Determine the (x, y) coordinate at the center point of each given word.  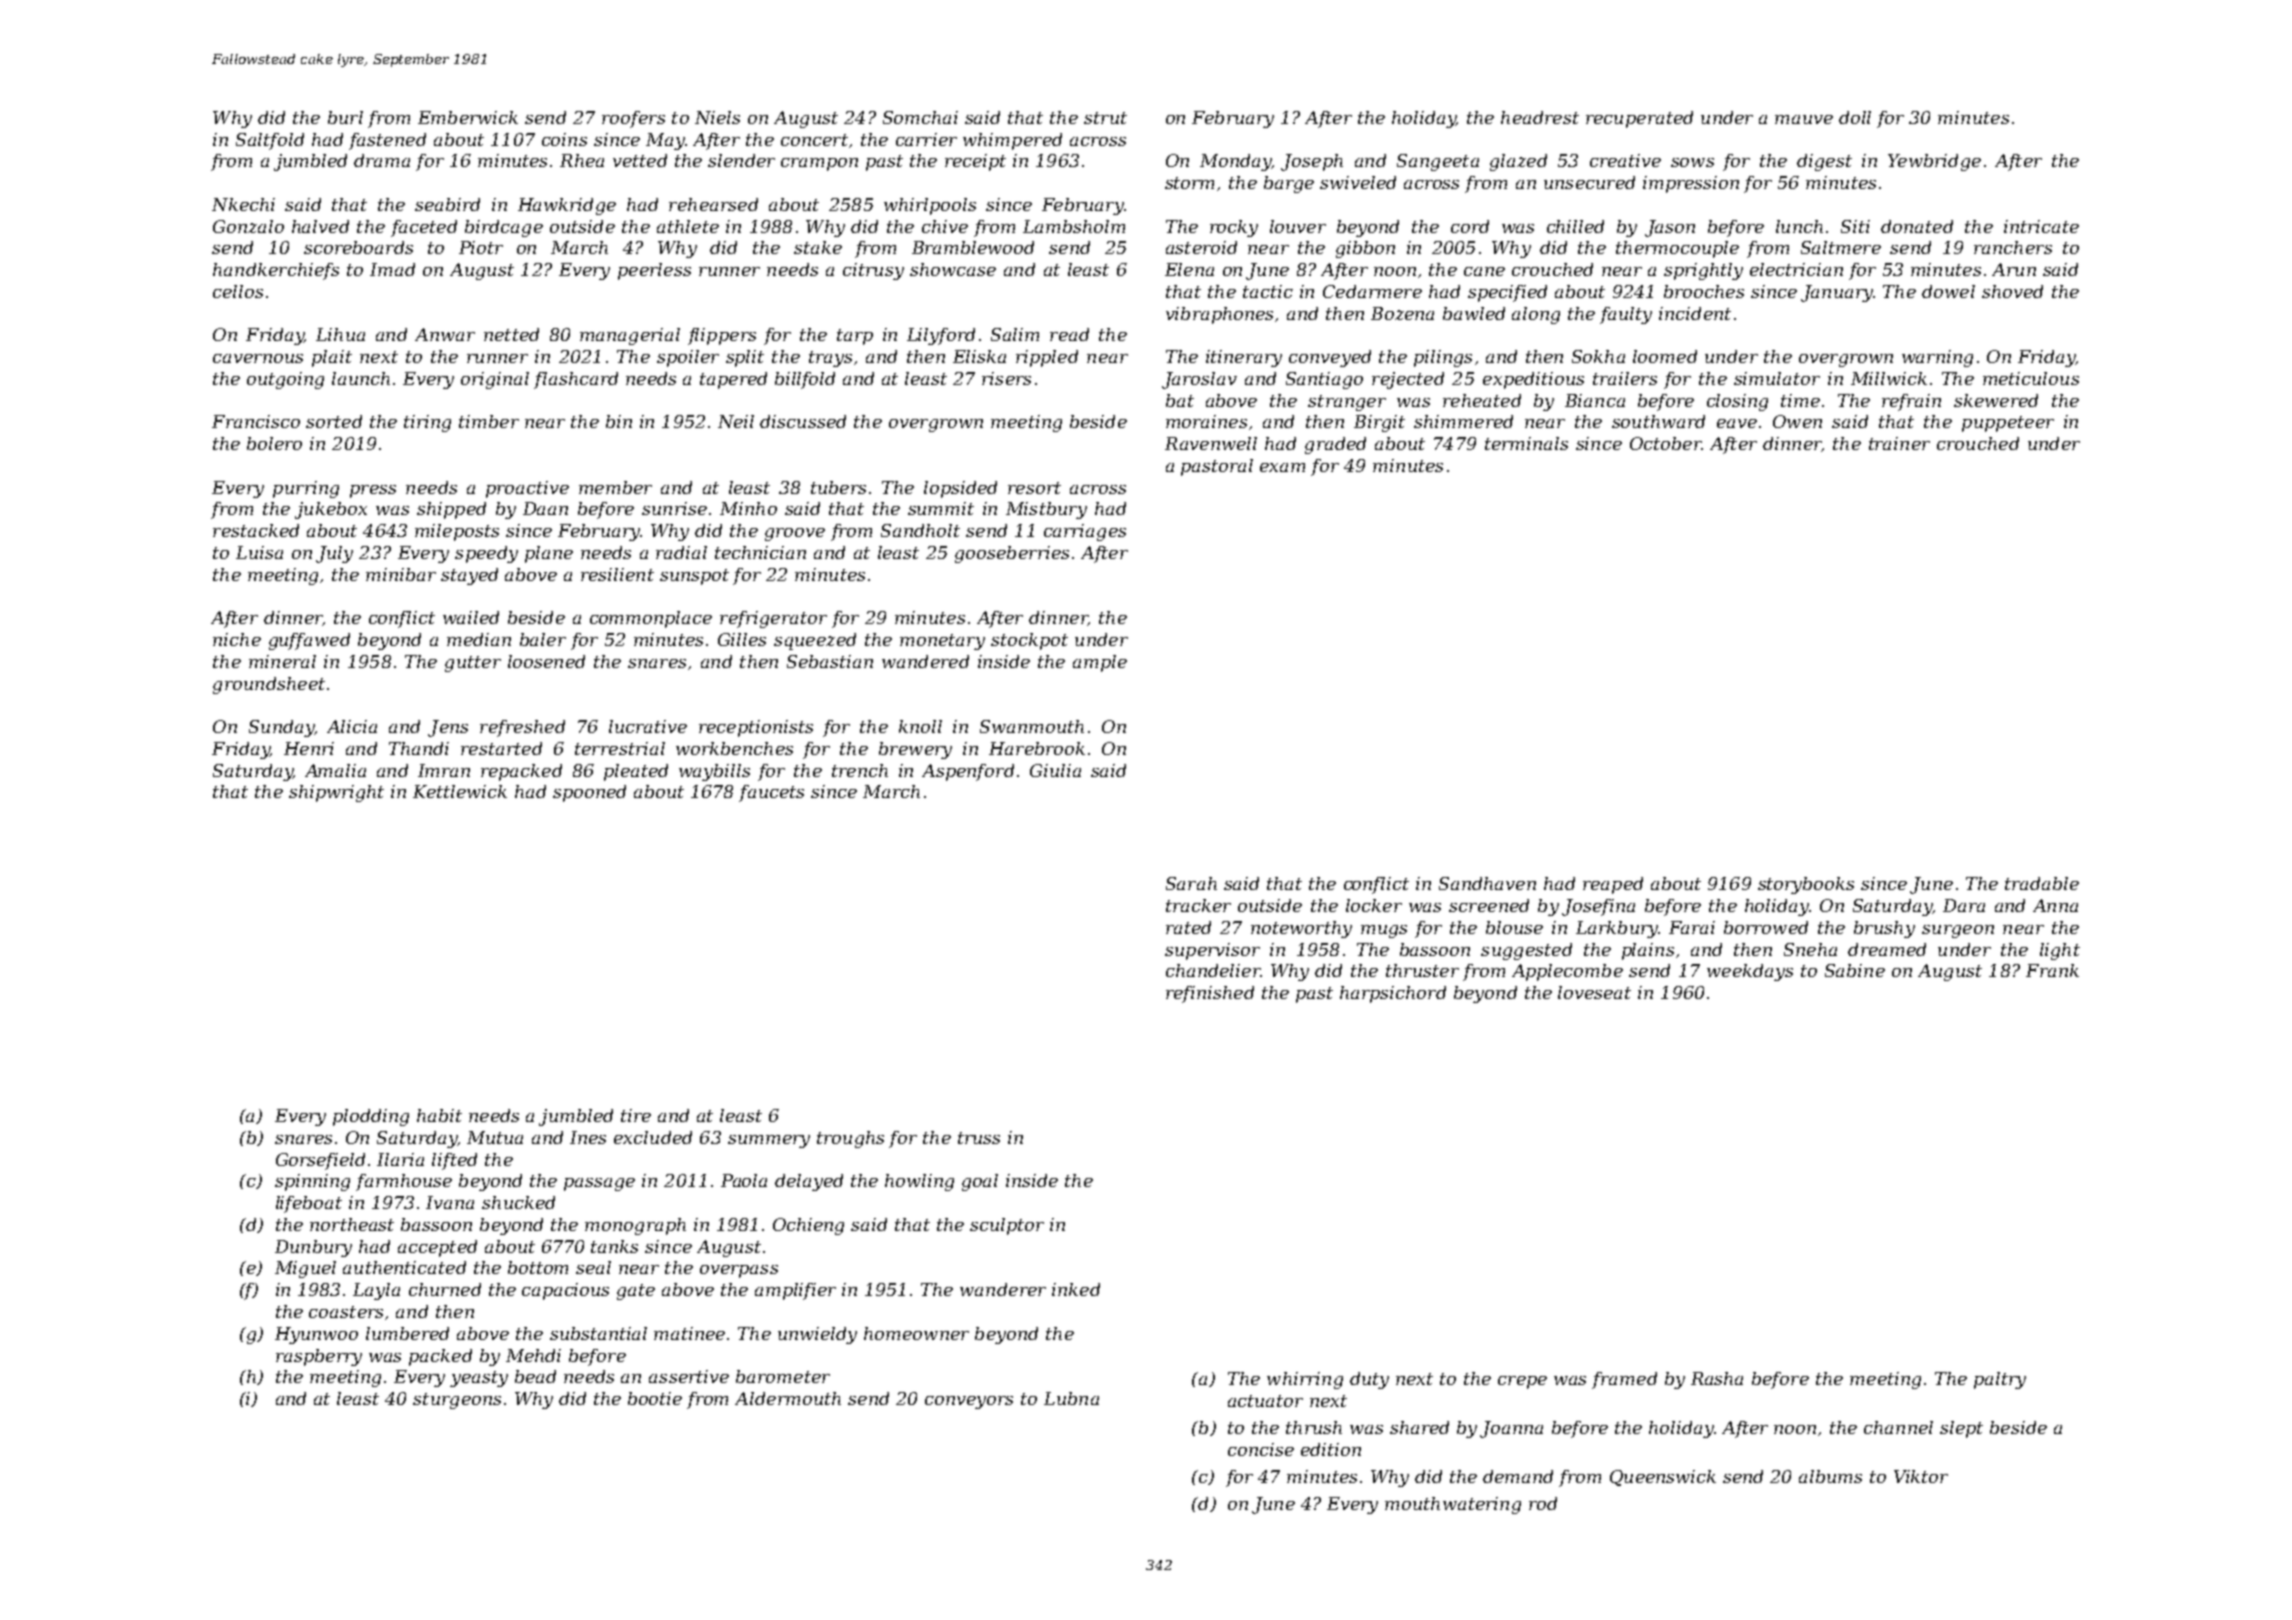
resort (1034, 488)
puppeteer (2008, 424)
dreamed (1887, 949)
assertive (689, 1376)
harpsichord (1393, 994)
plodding (371, 1117)
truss (979, 1138)
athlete (688, 226)
